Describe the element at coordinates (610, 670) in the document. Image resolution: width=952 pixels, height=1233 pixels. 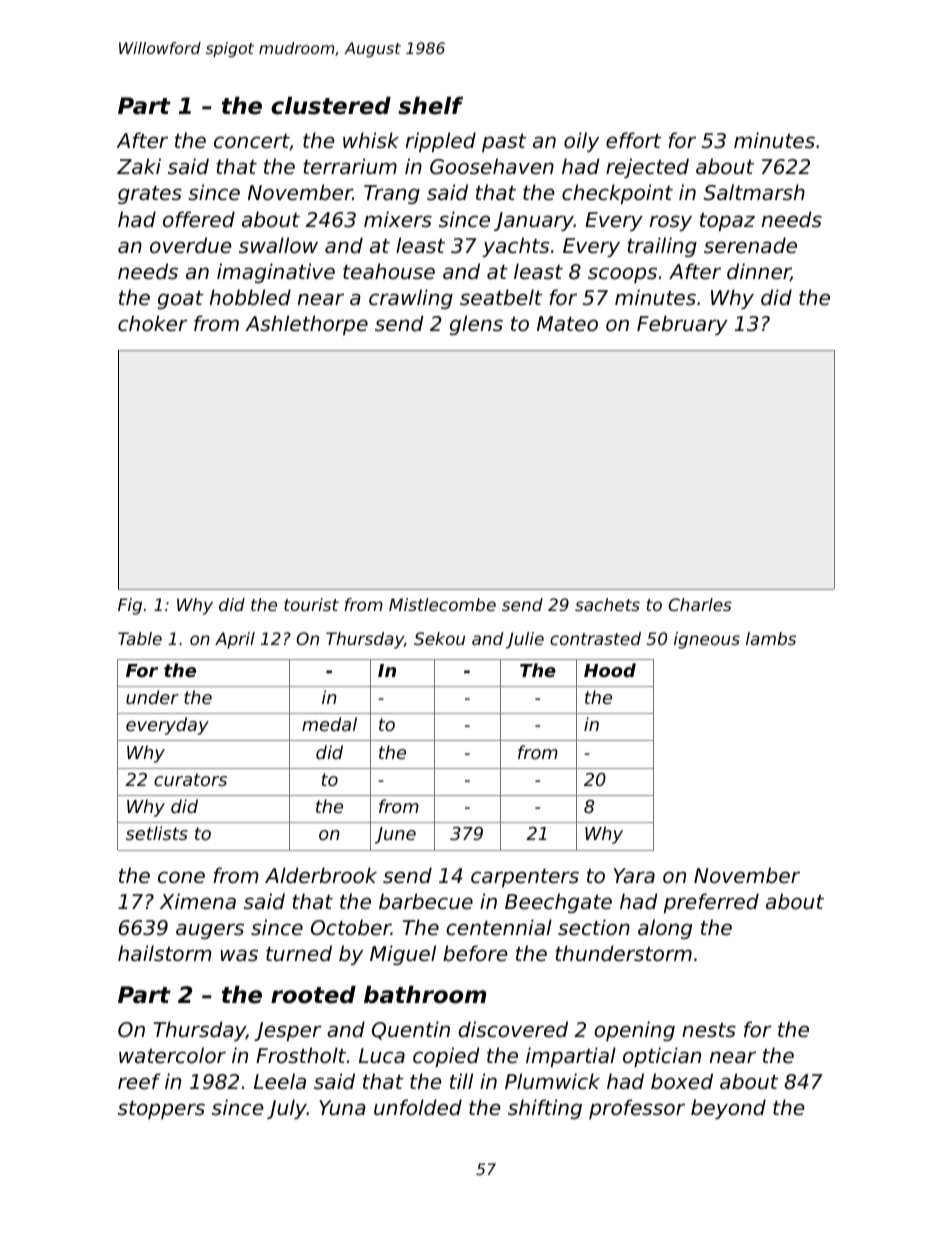
I see `Hood` at that location.
